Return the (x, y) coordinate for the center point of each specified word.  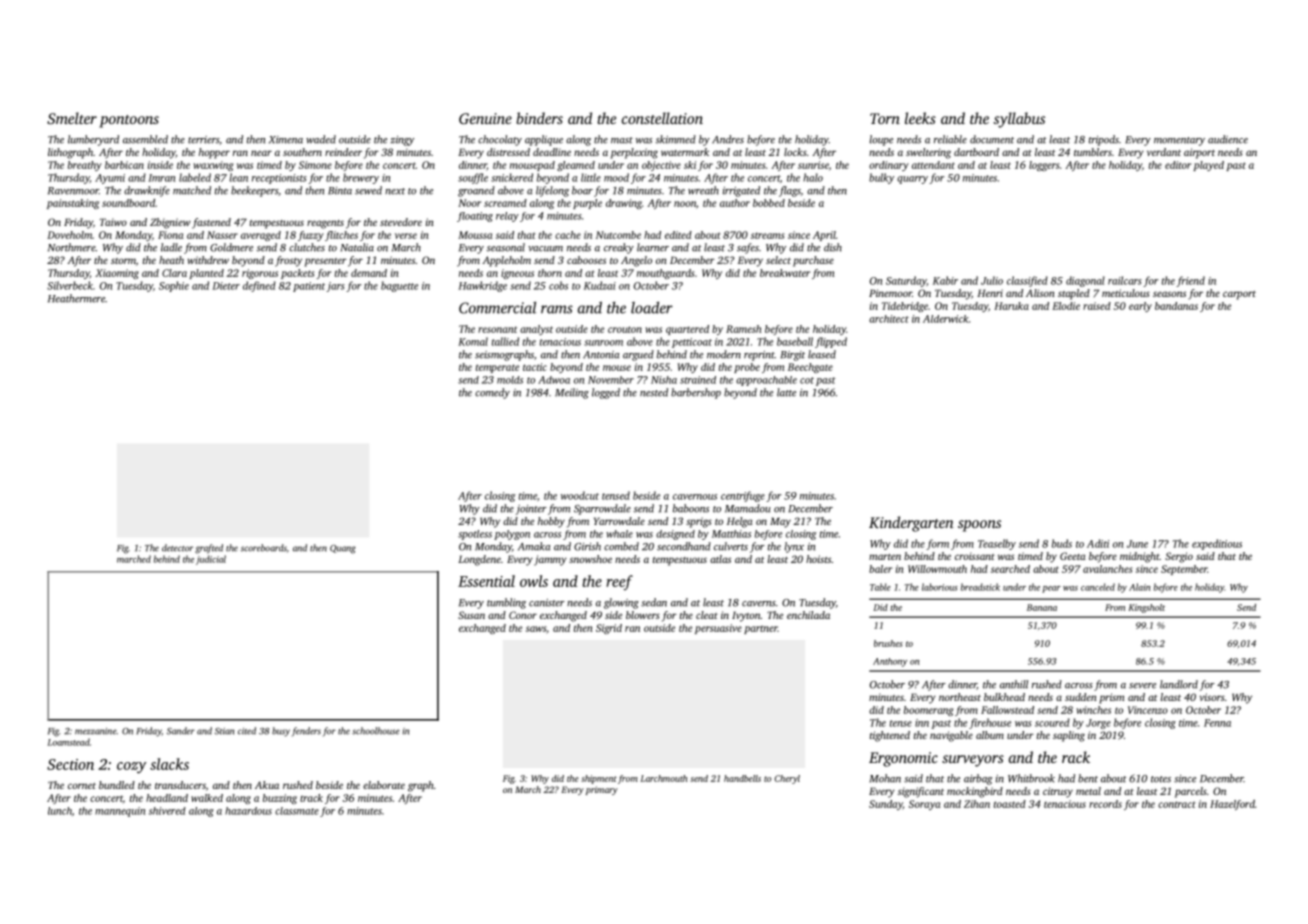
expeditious (1217, 544)
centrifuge (743, 496)
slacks (169, 764)
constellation (662, 118)
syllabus (1019, 120)
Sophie (174, 286)
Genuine (485, 118)
